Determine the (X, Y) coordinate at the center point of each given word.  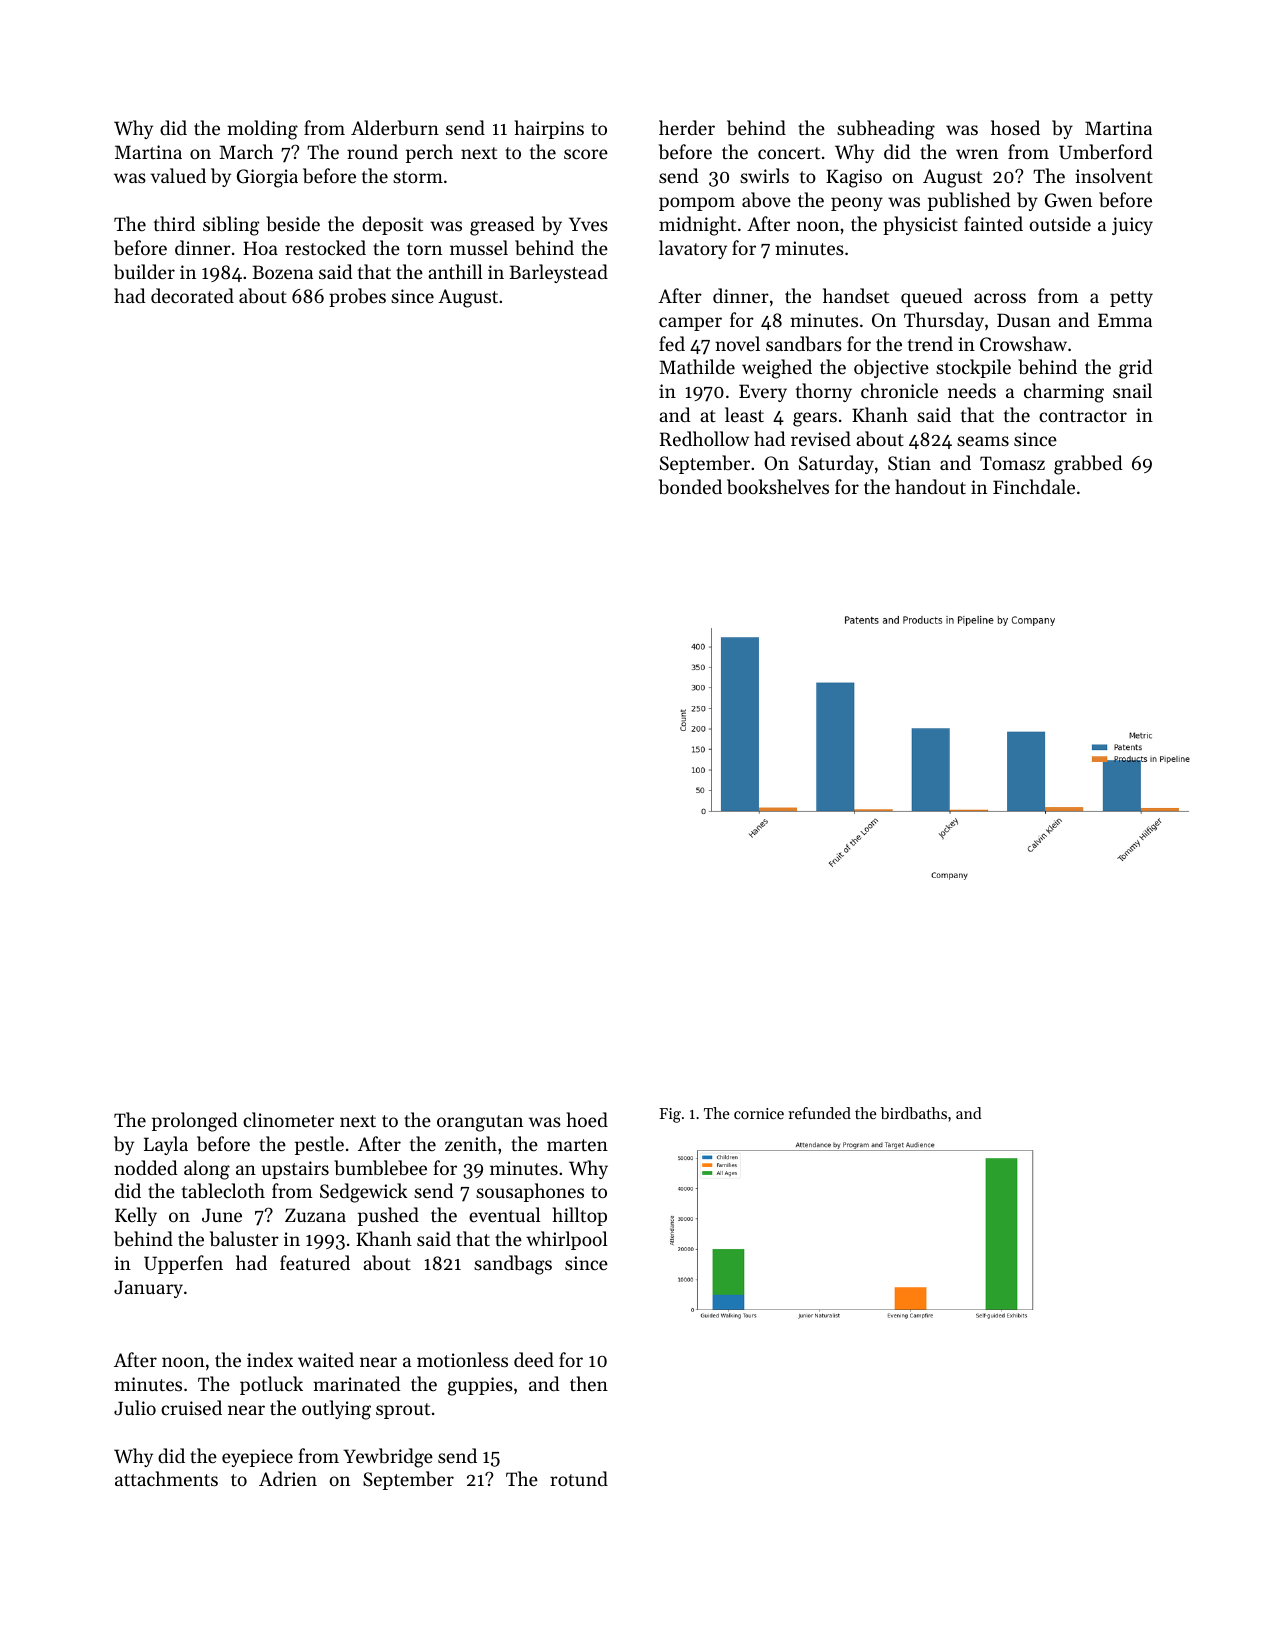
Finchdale (1034, 486)
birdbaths (913, 1113)
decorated (192, 295)
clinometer (288, 1119)
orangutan (480, 1123)
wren (977, 154)
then (589, 1383)
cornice (759, 1113)
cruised (191, 1407)
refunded (819, 1113)
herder (687, 127)
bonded (690, 487)
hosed (1015, 127)
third (174, 223)
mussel (479, 247)
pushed (388, 1216)
